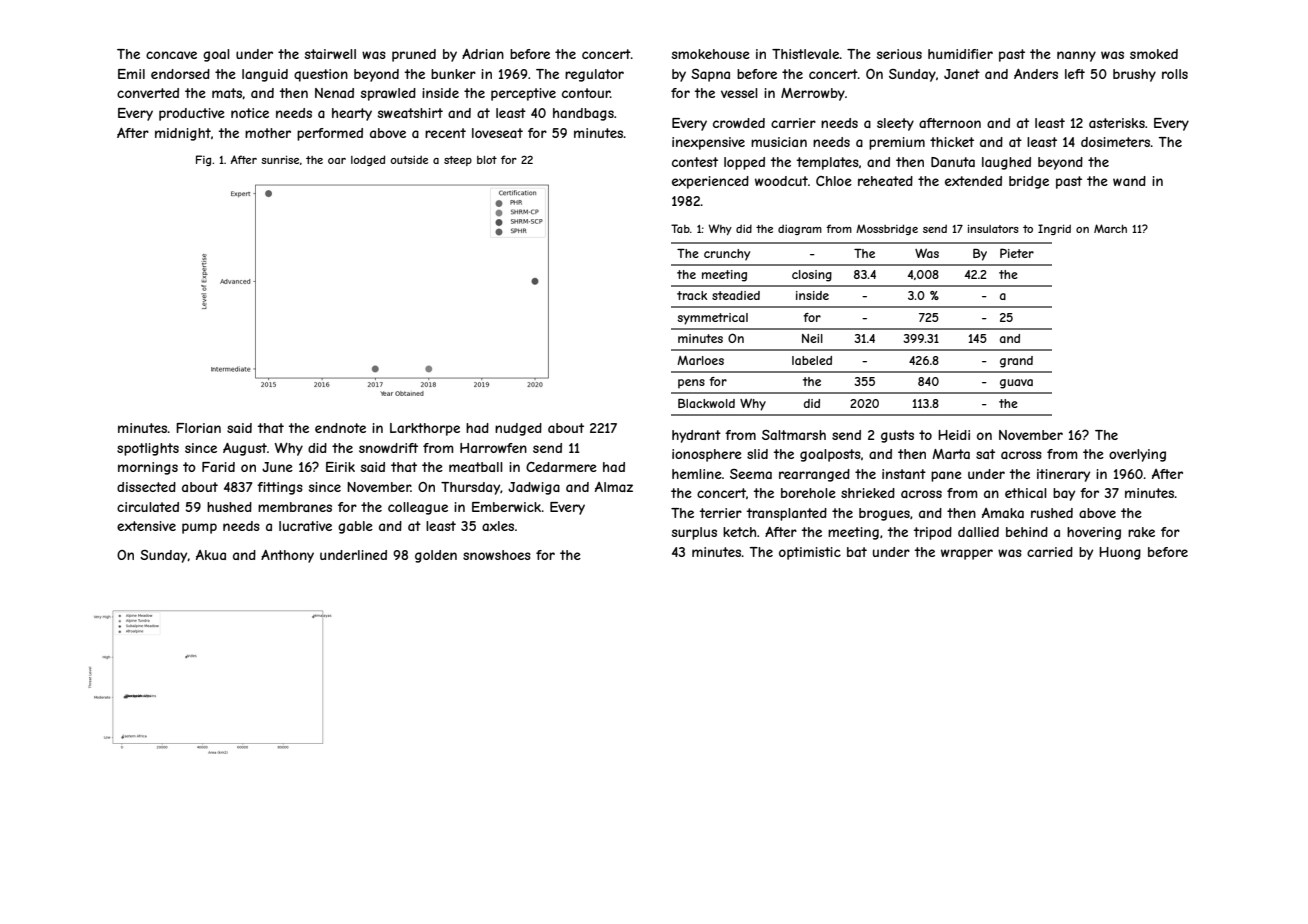 Image resolution: width=1308 pixels, height=924 pixels. What do you see at coordinates (680, 228) in the screenshot?
I see `Tab` at bounding box center [680, 228].
